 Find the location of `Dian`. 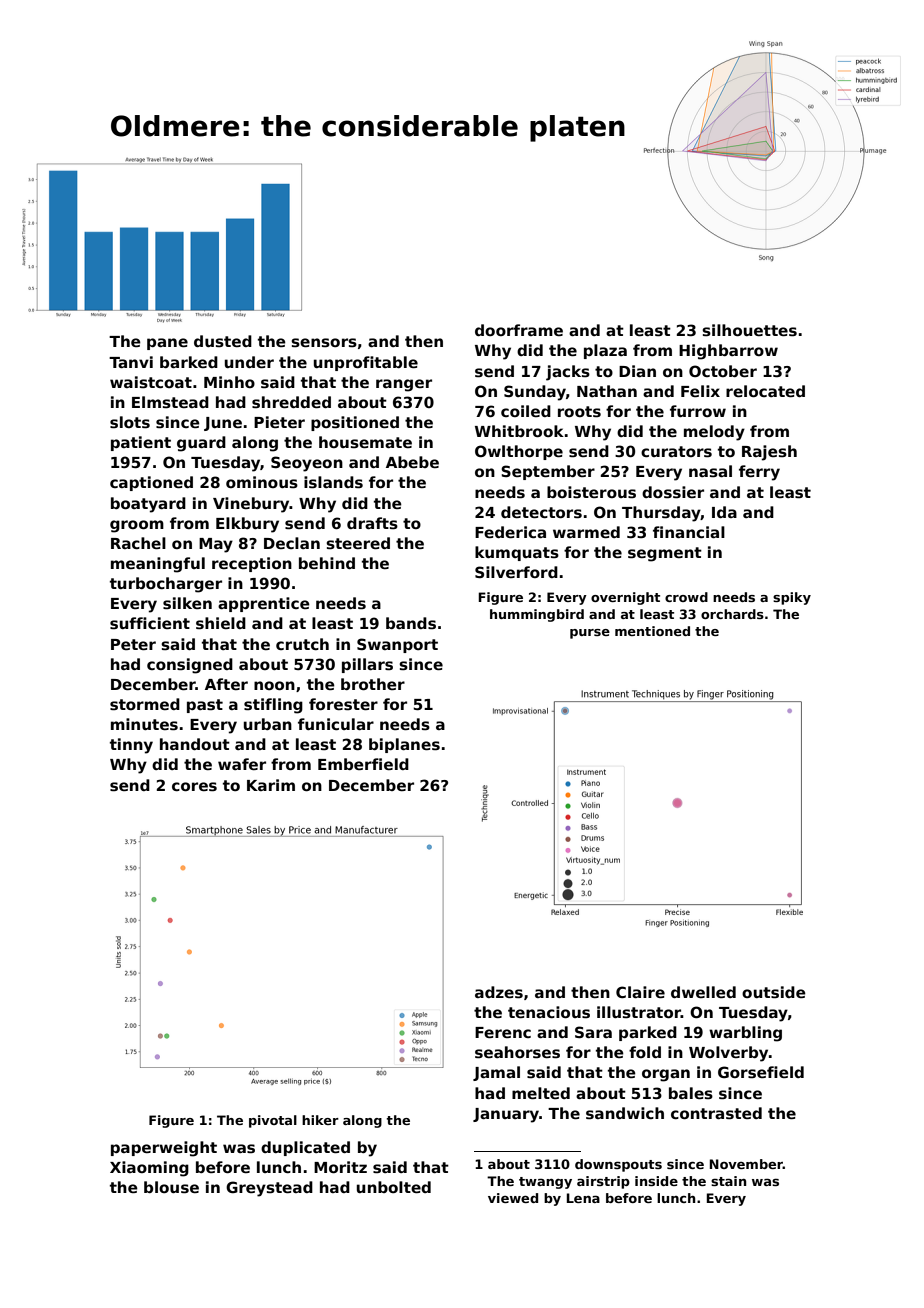

Dian is located at coordinates (637, 371).
